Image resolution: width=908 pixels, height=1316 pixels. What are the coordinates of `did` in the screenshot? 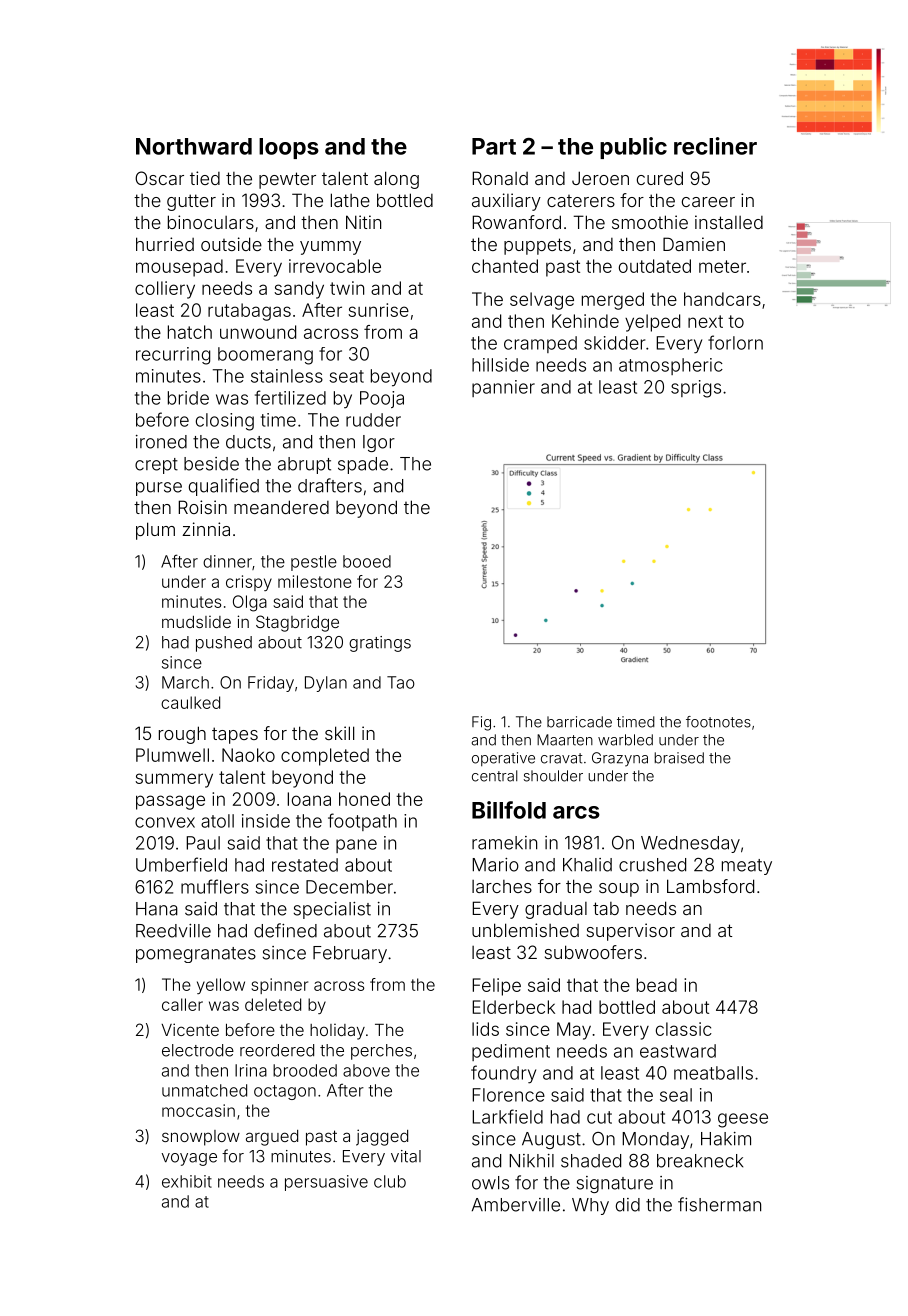 It's located at (628, 1205).
